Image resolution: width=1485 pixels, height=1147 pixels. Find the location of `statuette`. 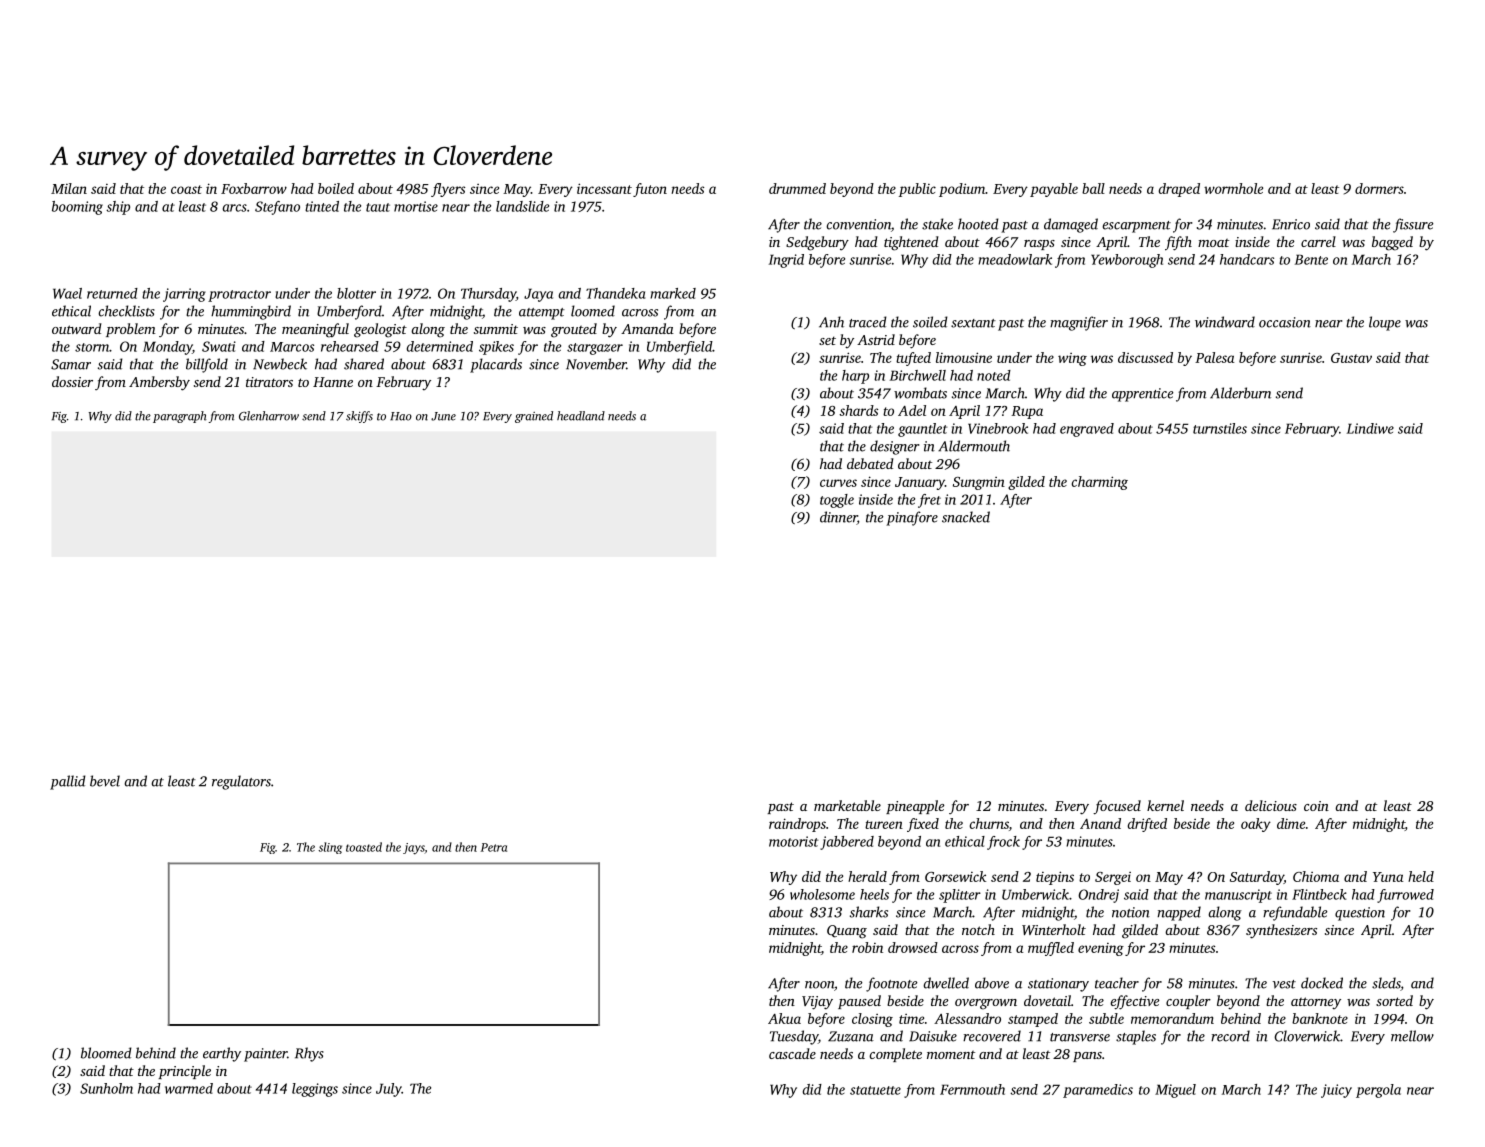

statuette is located at coordinates (875, 1090).
